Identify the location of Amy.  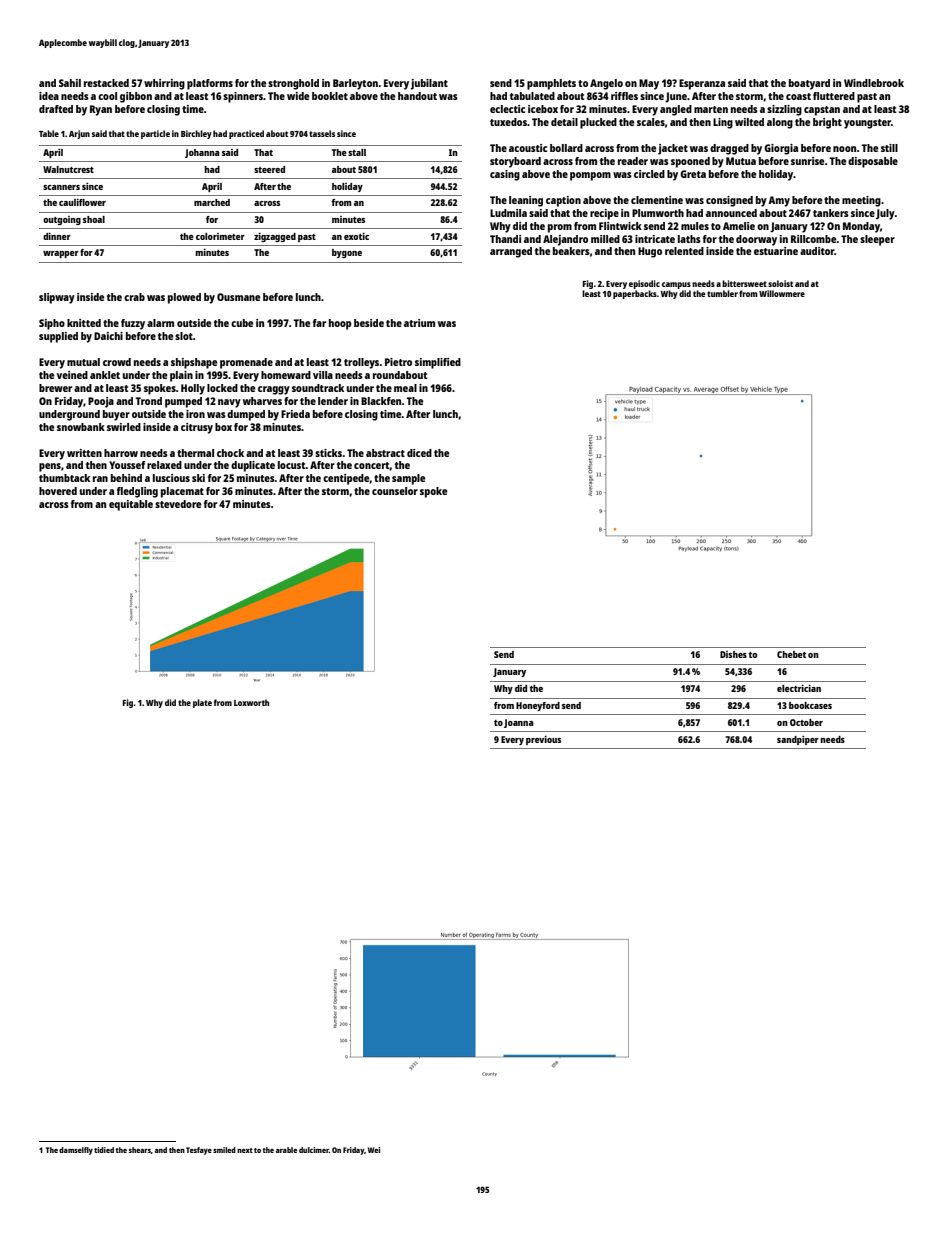
(779, 201).
